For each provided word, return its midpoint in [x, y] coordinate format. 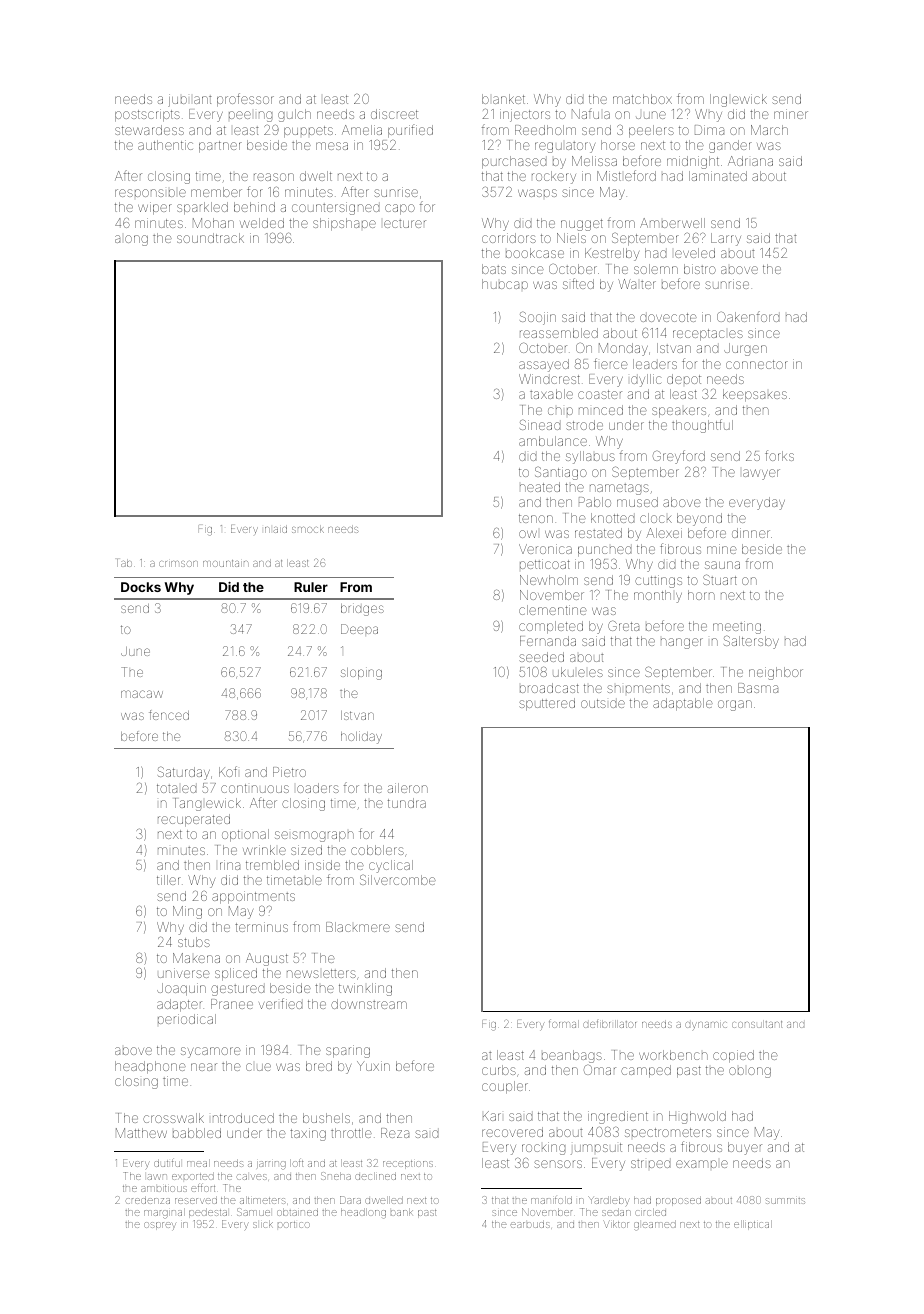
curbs [499, 1070]
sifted [578, 283]
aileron [408, 788]
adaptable [683, 704]
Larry [726, 239]
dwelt [316, 176]
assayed [544, 365]
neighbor [776, 673]
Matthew [141, 1133]
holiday [361, 737]
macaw [142, 694]
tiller [169, 880]
